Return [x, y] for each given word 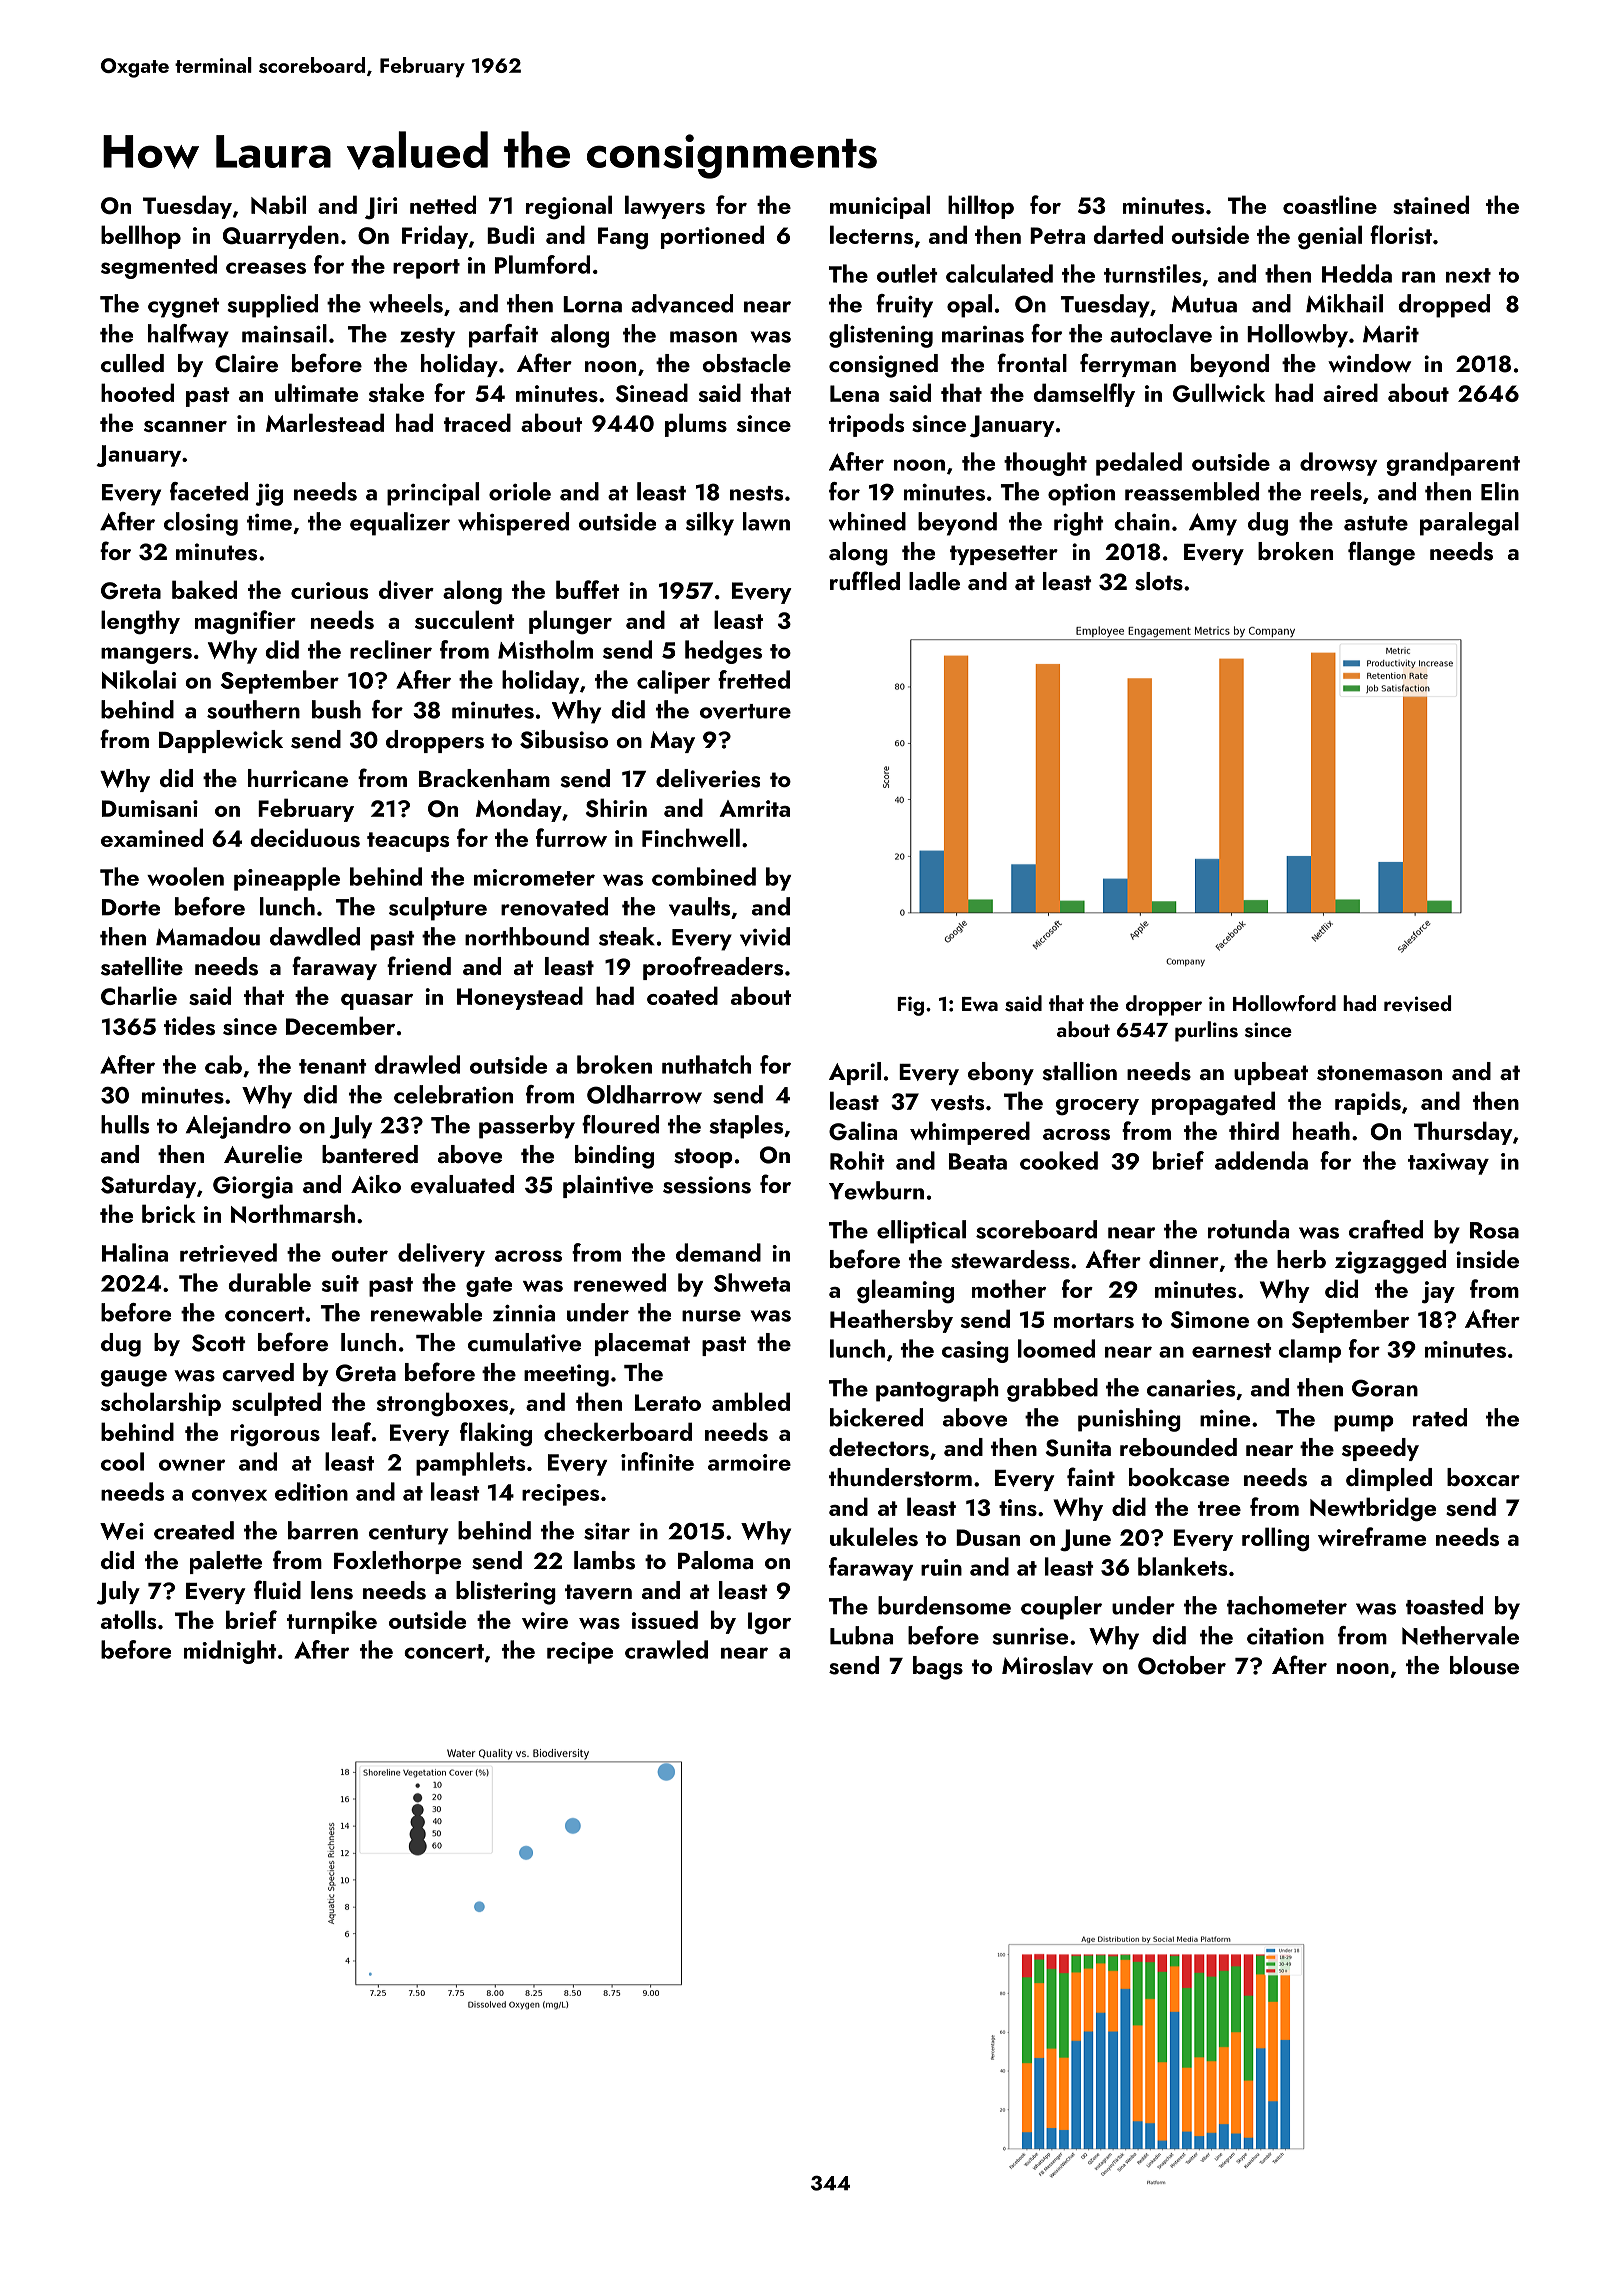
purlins [1206, 1031]
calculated [999, 273]
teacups [408, 842]
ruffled [865, 580]
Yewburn [876, 1190]
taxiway [1448, 1164]
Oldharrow [644, 1094]
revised [1417, 1003]
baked [204, 589]
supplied [272, 306]
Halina [135, 1252]
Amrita [755, 808]
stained [1431, 204]
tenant [332, 1066]
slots [1159, 581]
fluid [277, 1589]
